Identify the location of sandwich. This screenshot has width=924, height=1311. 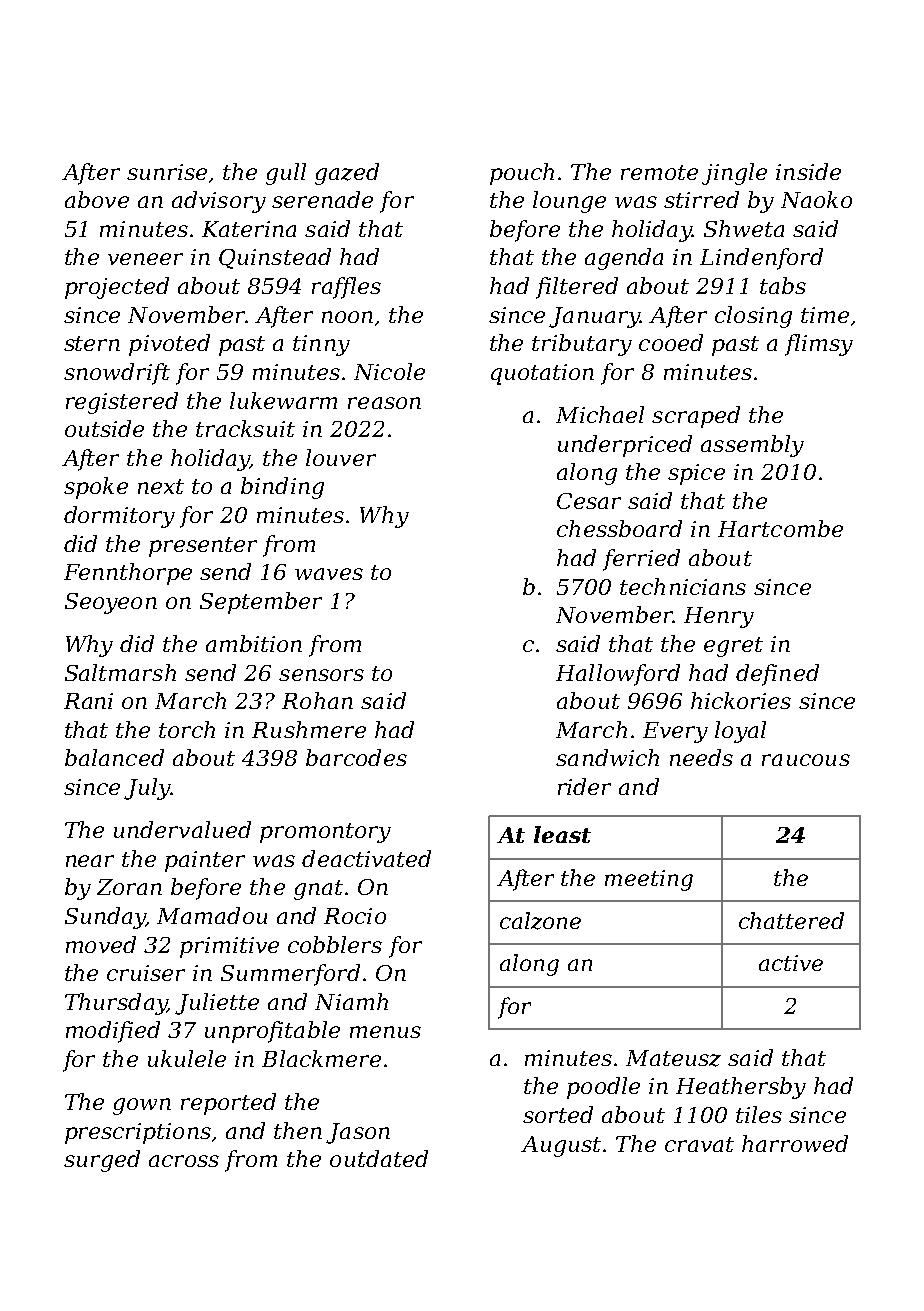
(607, 757).
